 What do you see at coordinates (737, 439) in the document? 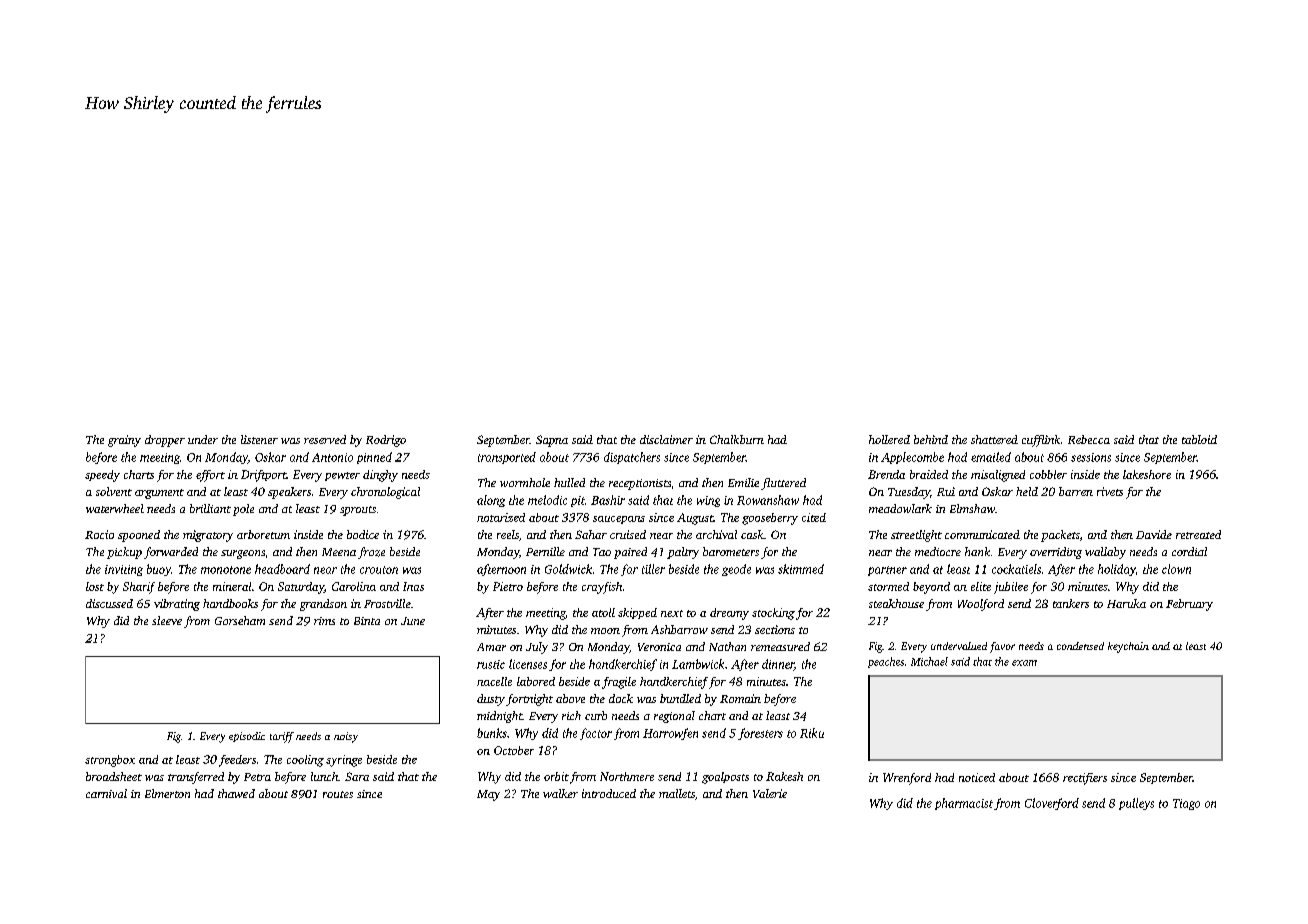
I see `Chalkburn` at bounding box center [737, 439].
